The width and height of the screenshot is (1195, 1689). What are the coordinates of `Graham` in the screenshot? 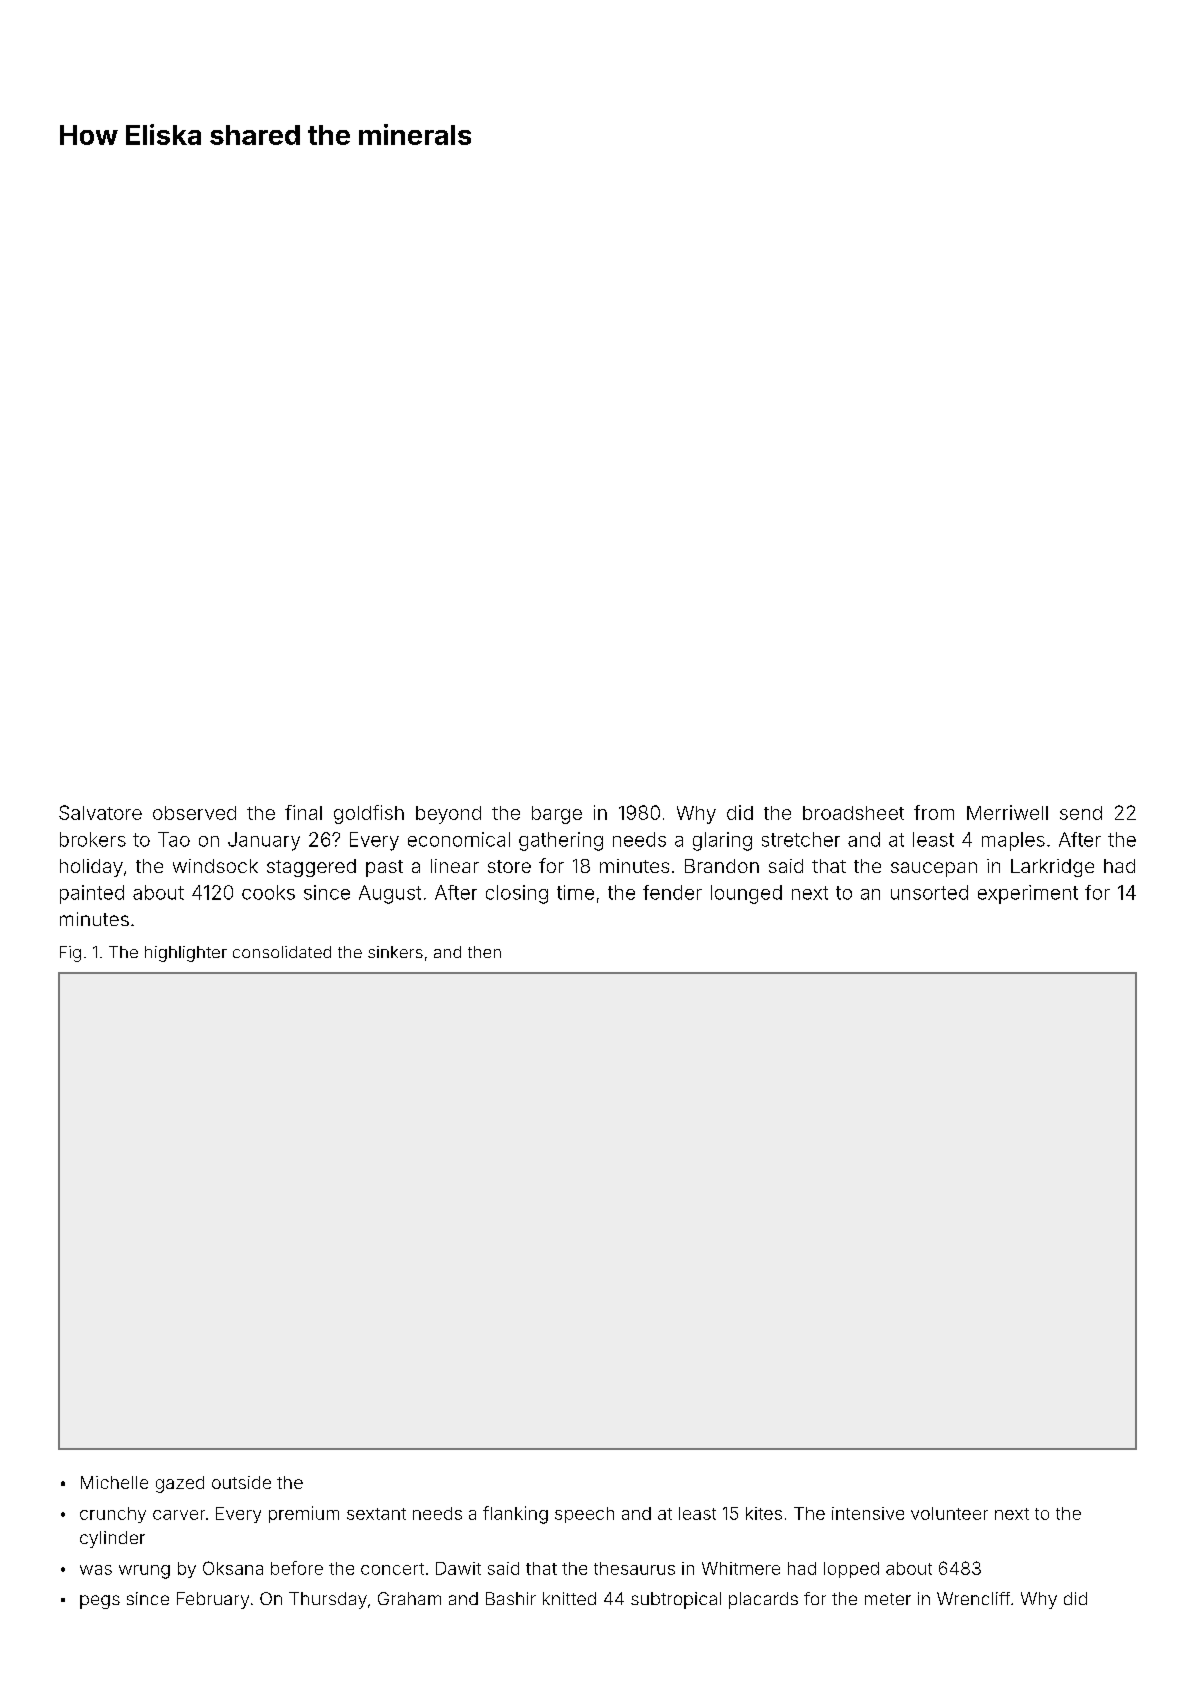 It's located at (409, 1598).
